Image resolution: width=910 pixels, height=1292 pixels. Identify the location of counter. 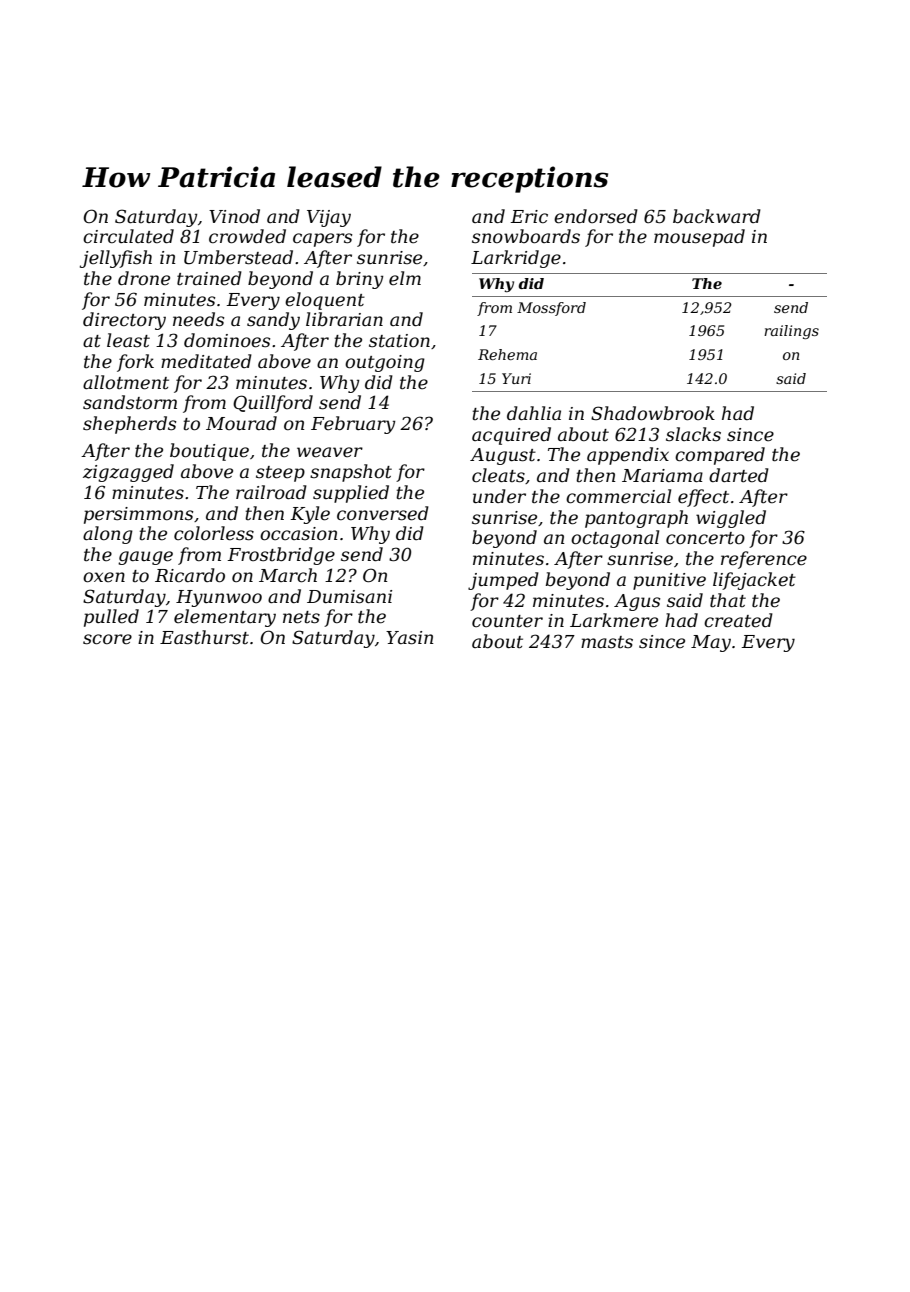
(507, 621).
